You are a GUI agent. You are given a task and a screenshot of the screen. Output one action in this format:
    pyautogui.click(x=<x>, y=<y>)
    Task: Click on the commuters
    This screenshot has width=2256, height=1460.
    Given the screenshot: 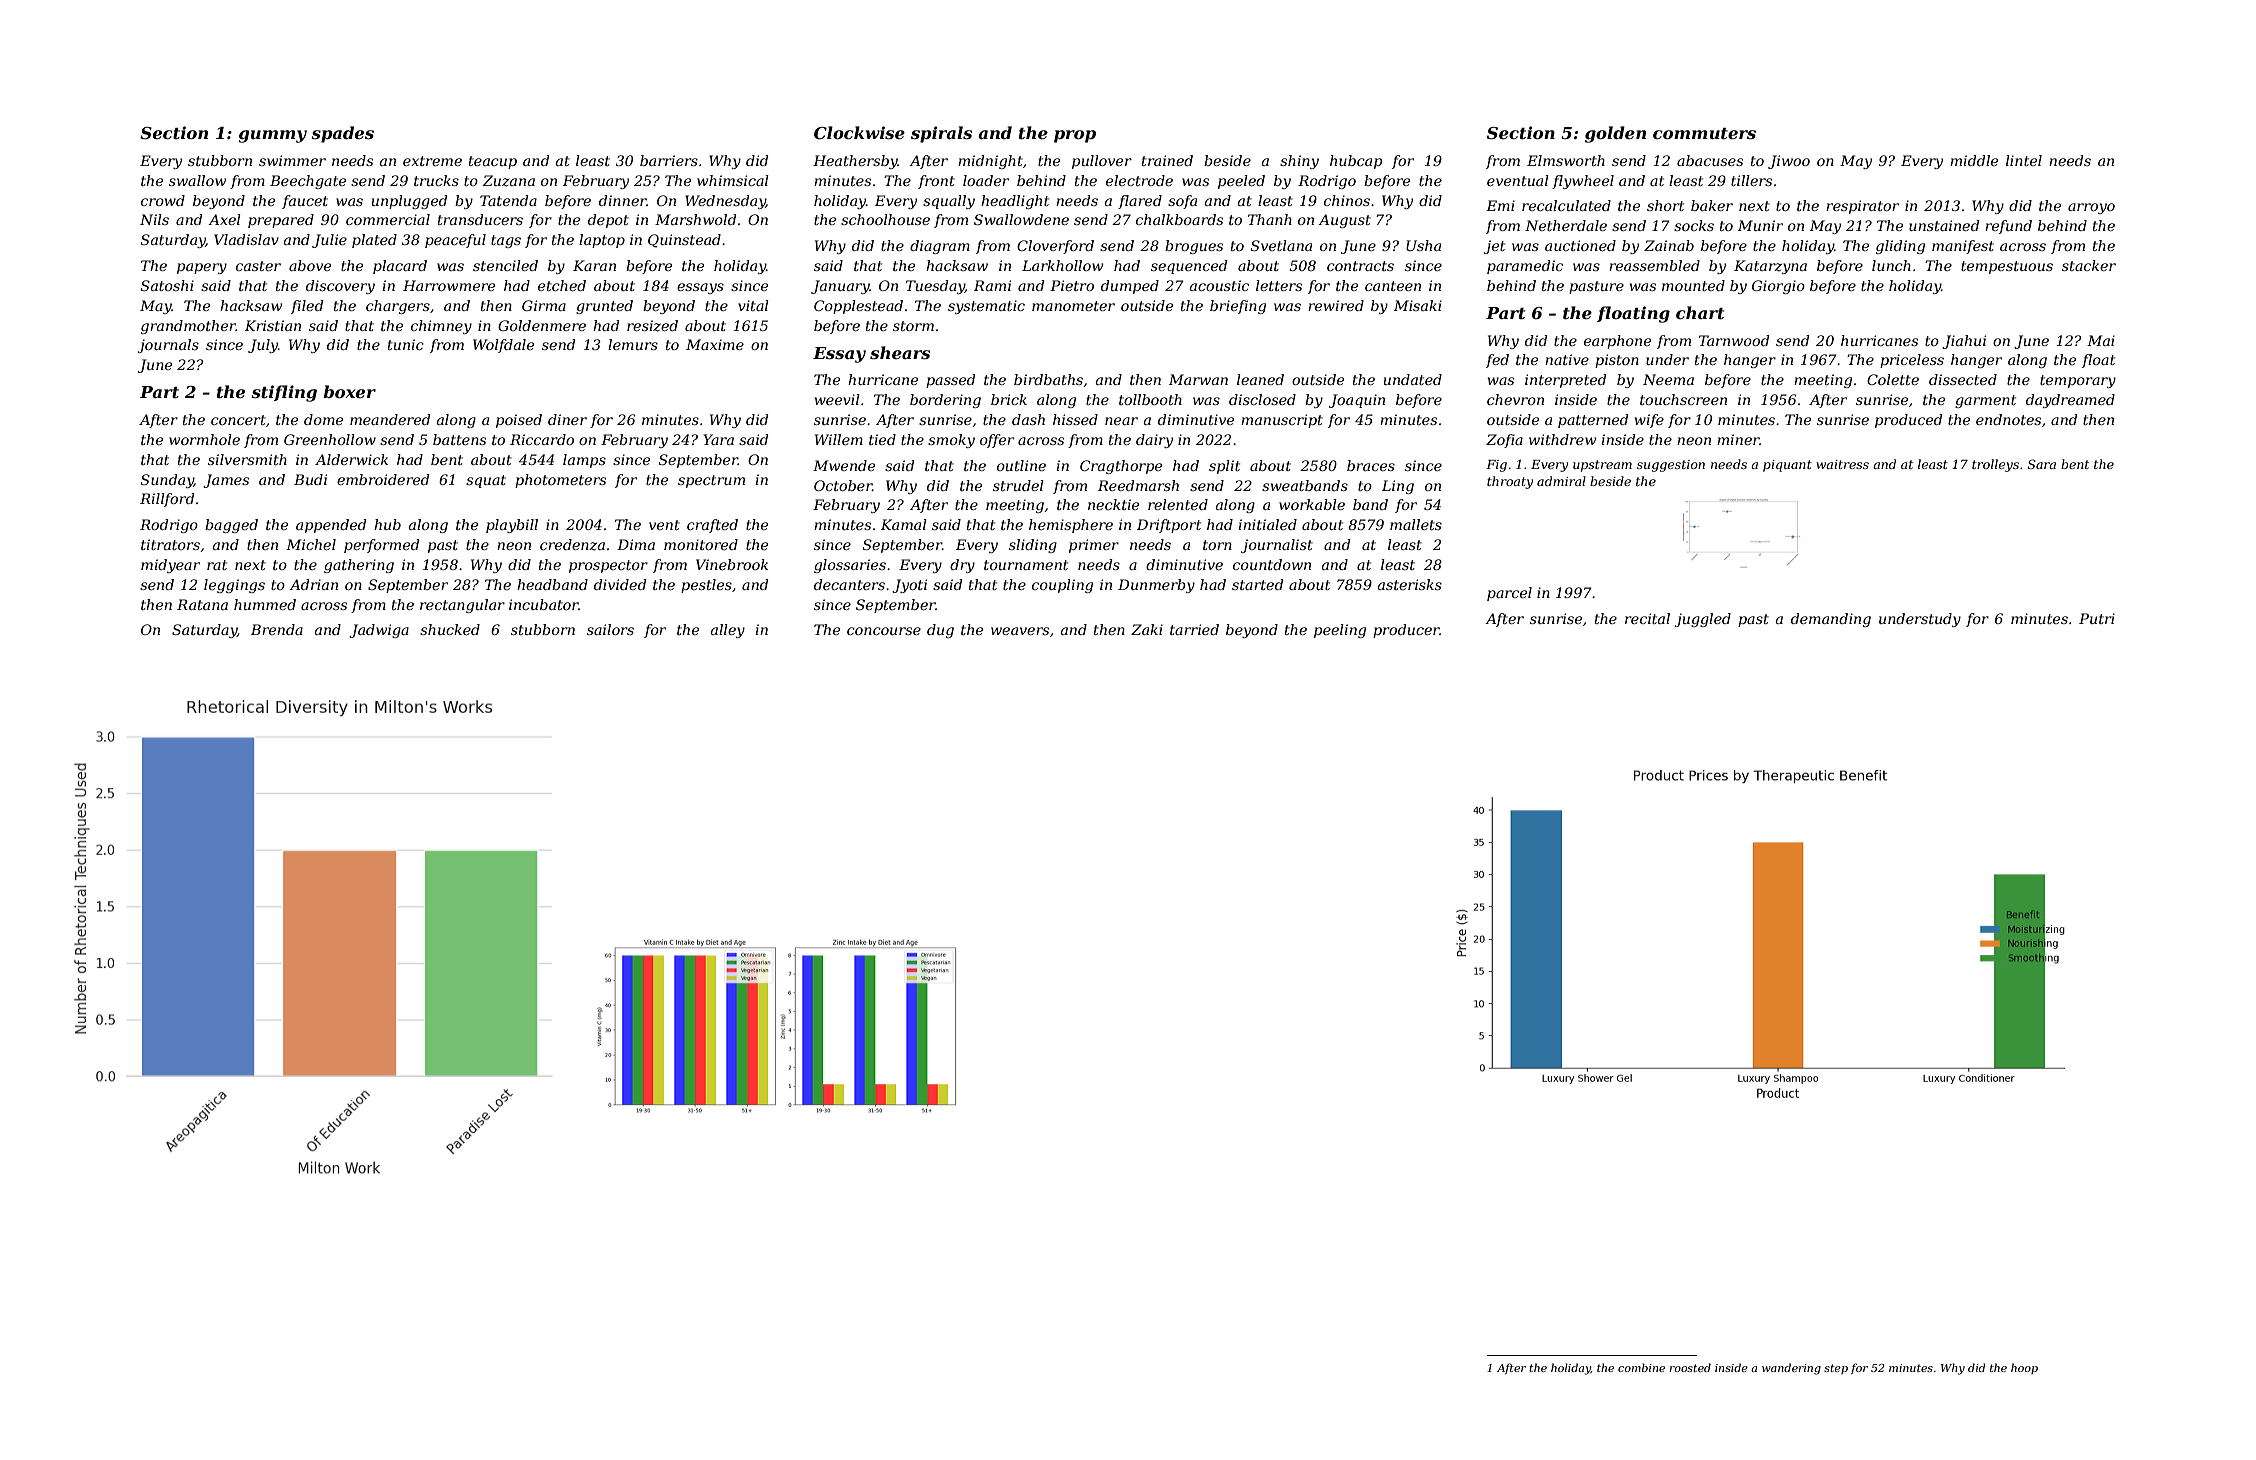 What is the action you would take?
    pyautogui.click(x=1704, y=133)
